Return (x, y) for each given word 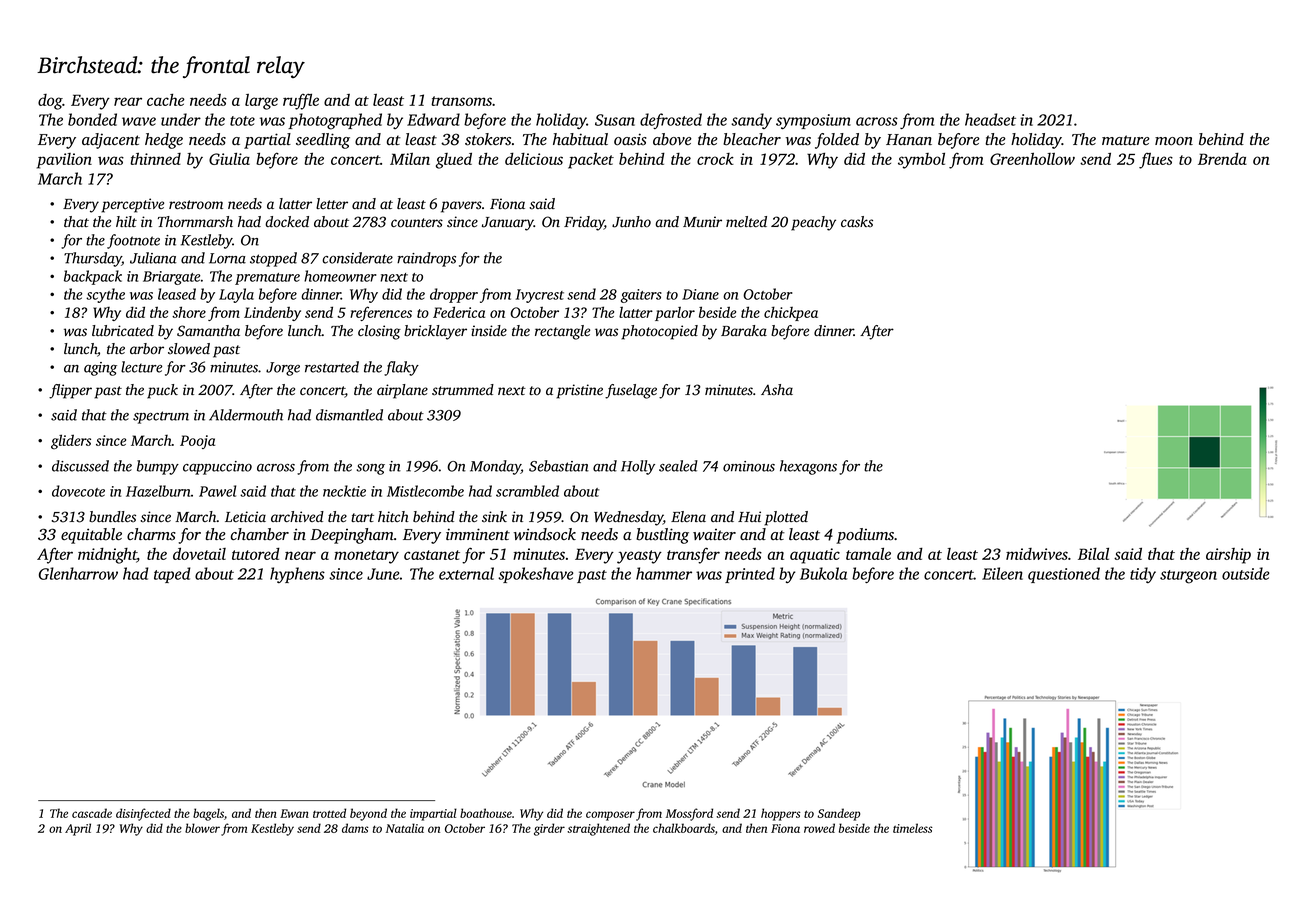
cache (166, 100)
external (466, 573)
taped (172, 575)
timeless (913, 828)
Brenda (1222, 159)
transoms (461, 101)
